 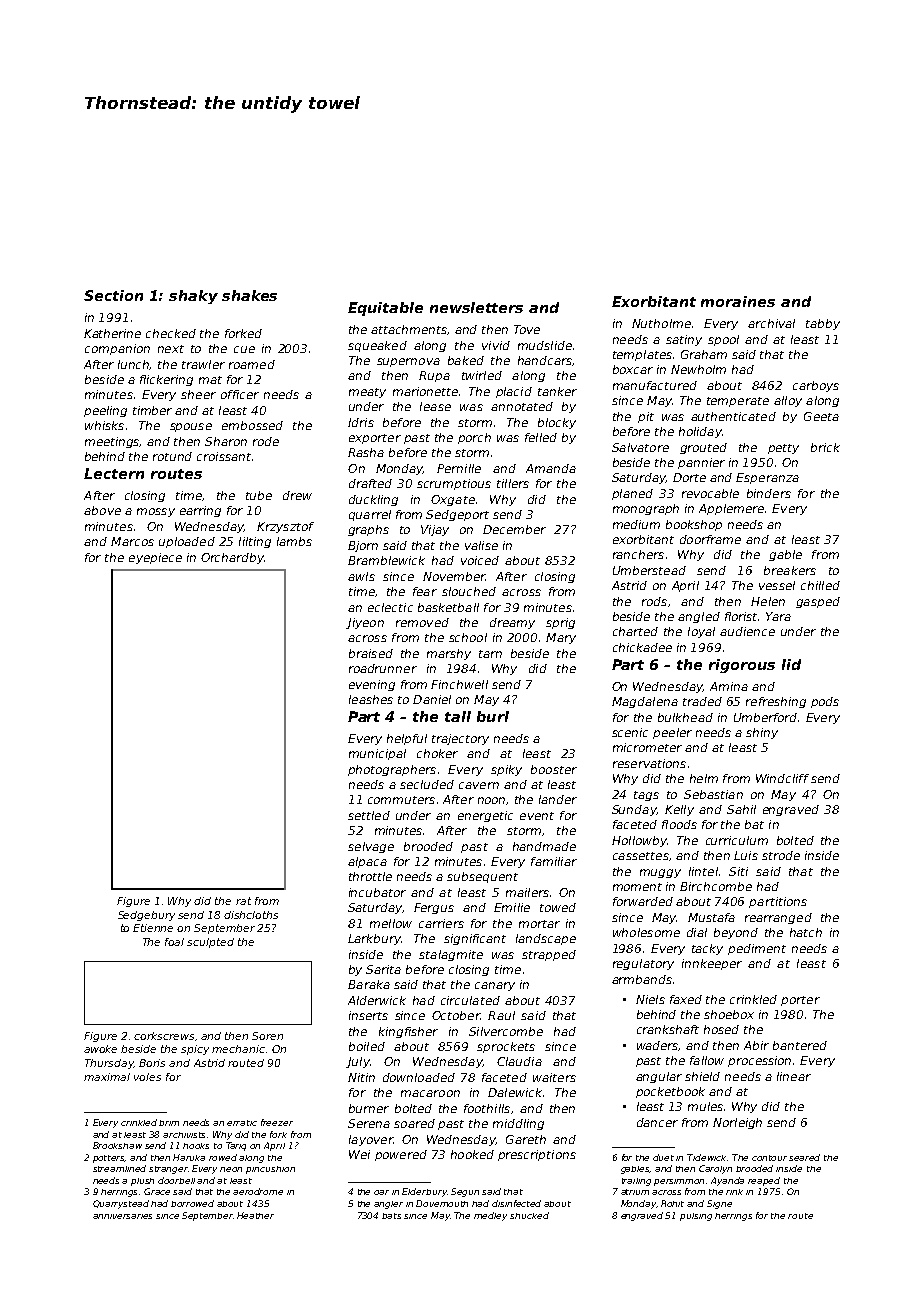 What do you see at coordinates (710, 539) in the screenshot?
I see `doorframe` at bounding box center [710, 539].
